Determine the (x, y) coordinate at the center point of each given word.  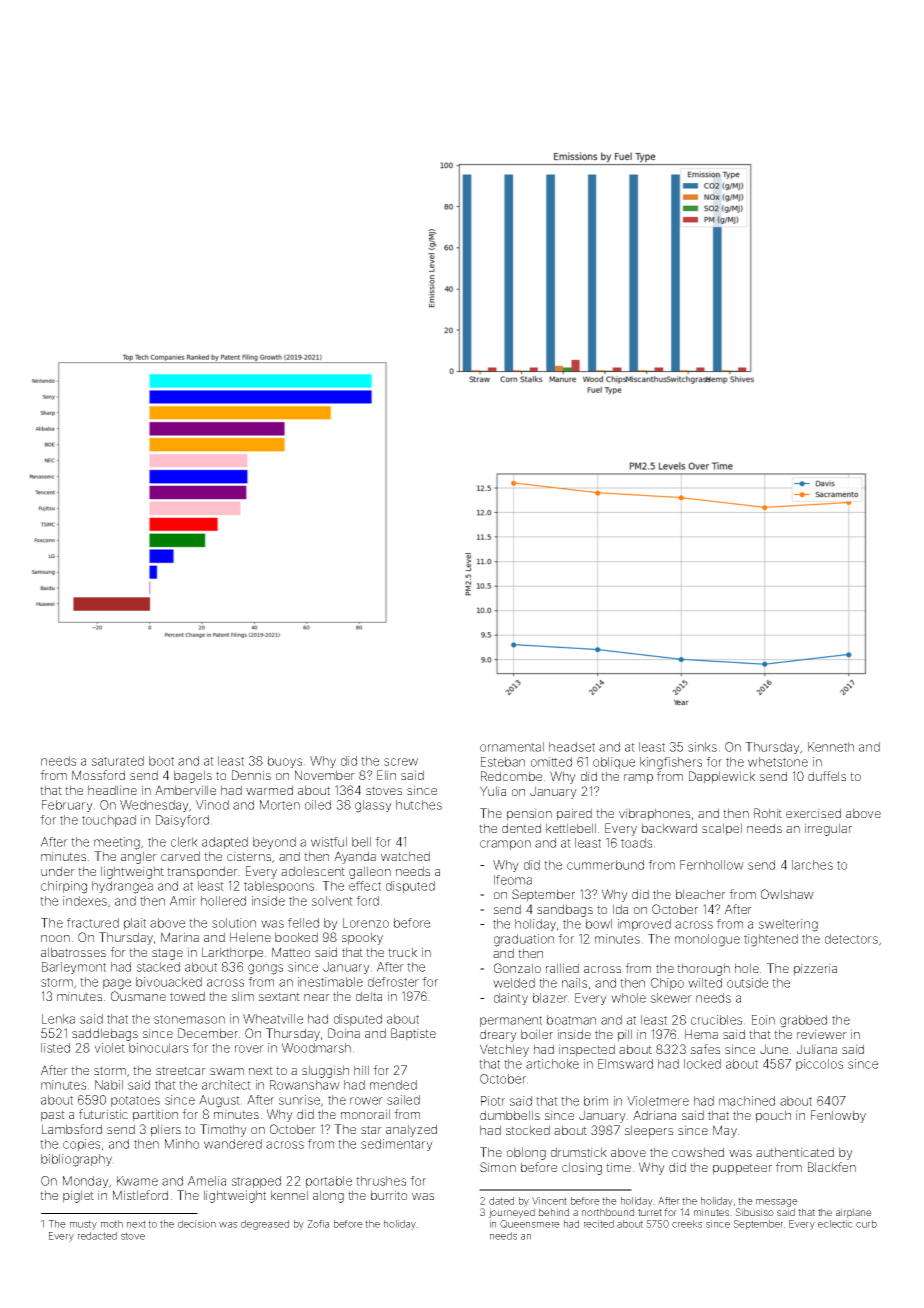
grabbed (803, 1021)
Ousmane (138, 996)
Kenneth (831, 747)
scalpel (722, 829)
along (328, 1196)
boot (161, 761)
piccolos (819, 1065)
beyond (274, 843)
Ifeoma (513, 880)
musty (83, 1225)
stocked (528, 1130)
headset (572, 747)
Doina (344, 1033)
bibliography (76, 1160)
